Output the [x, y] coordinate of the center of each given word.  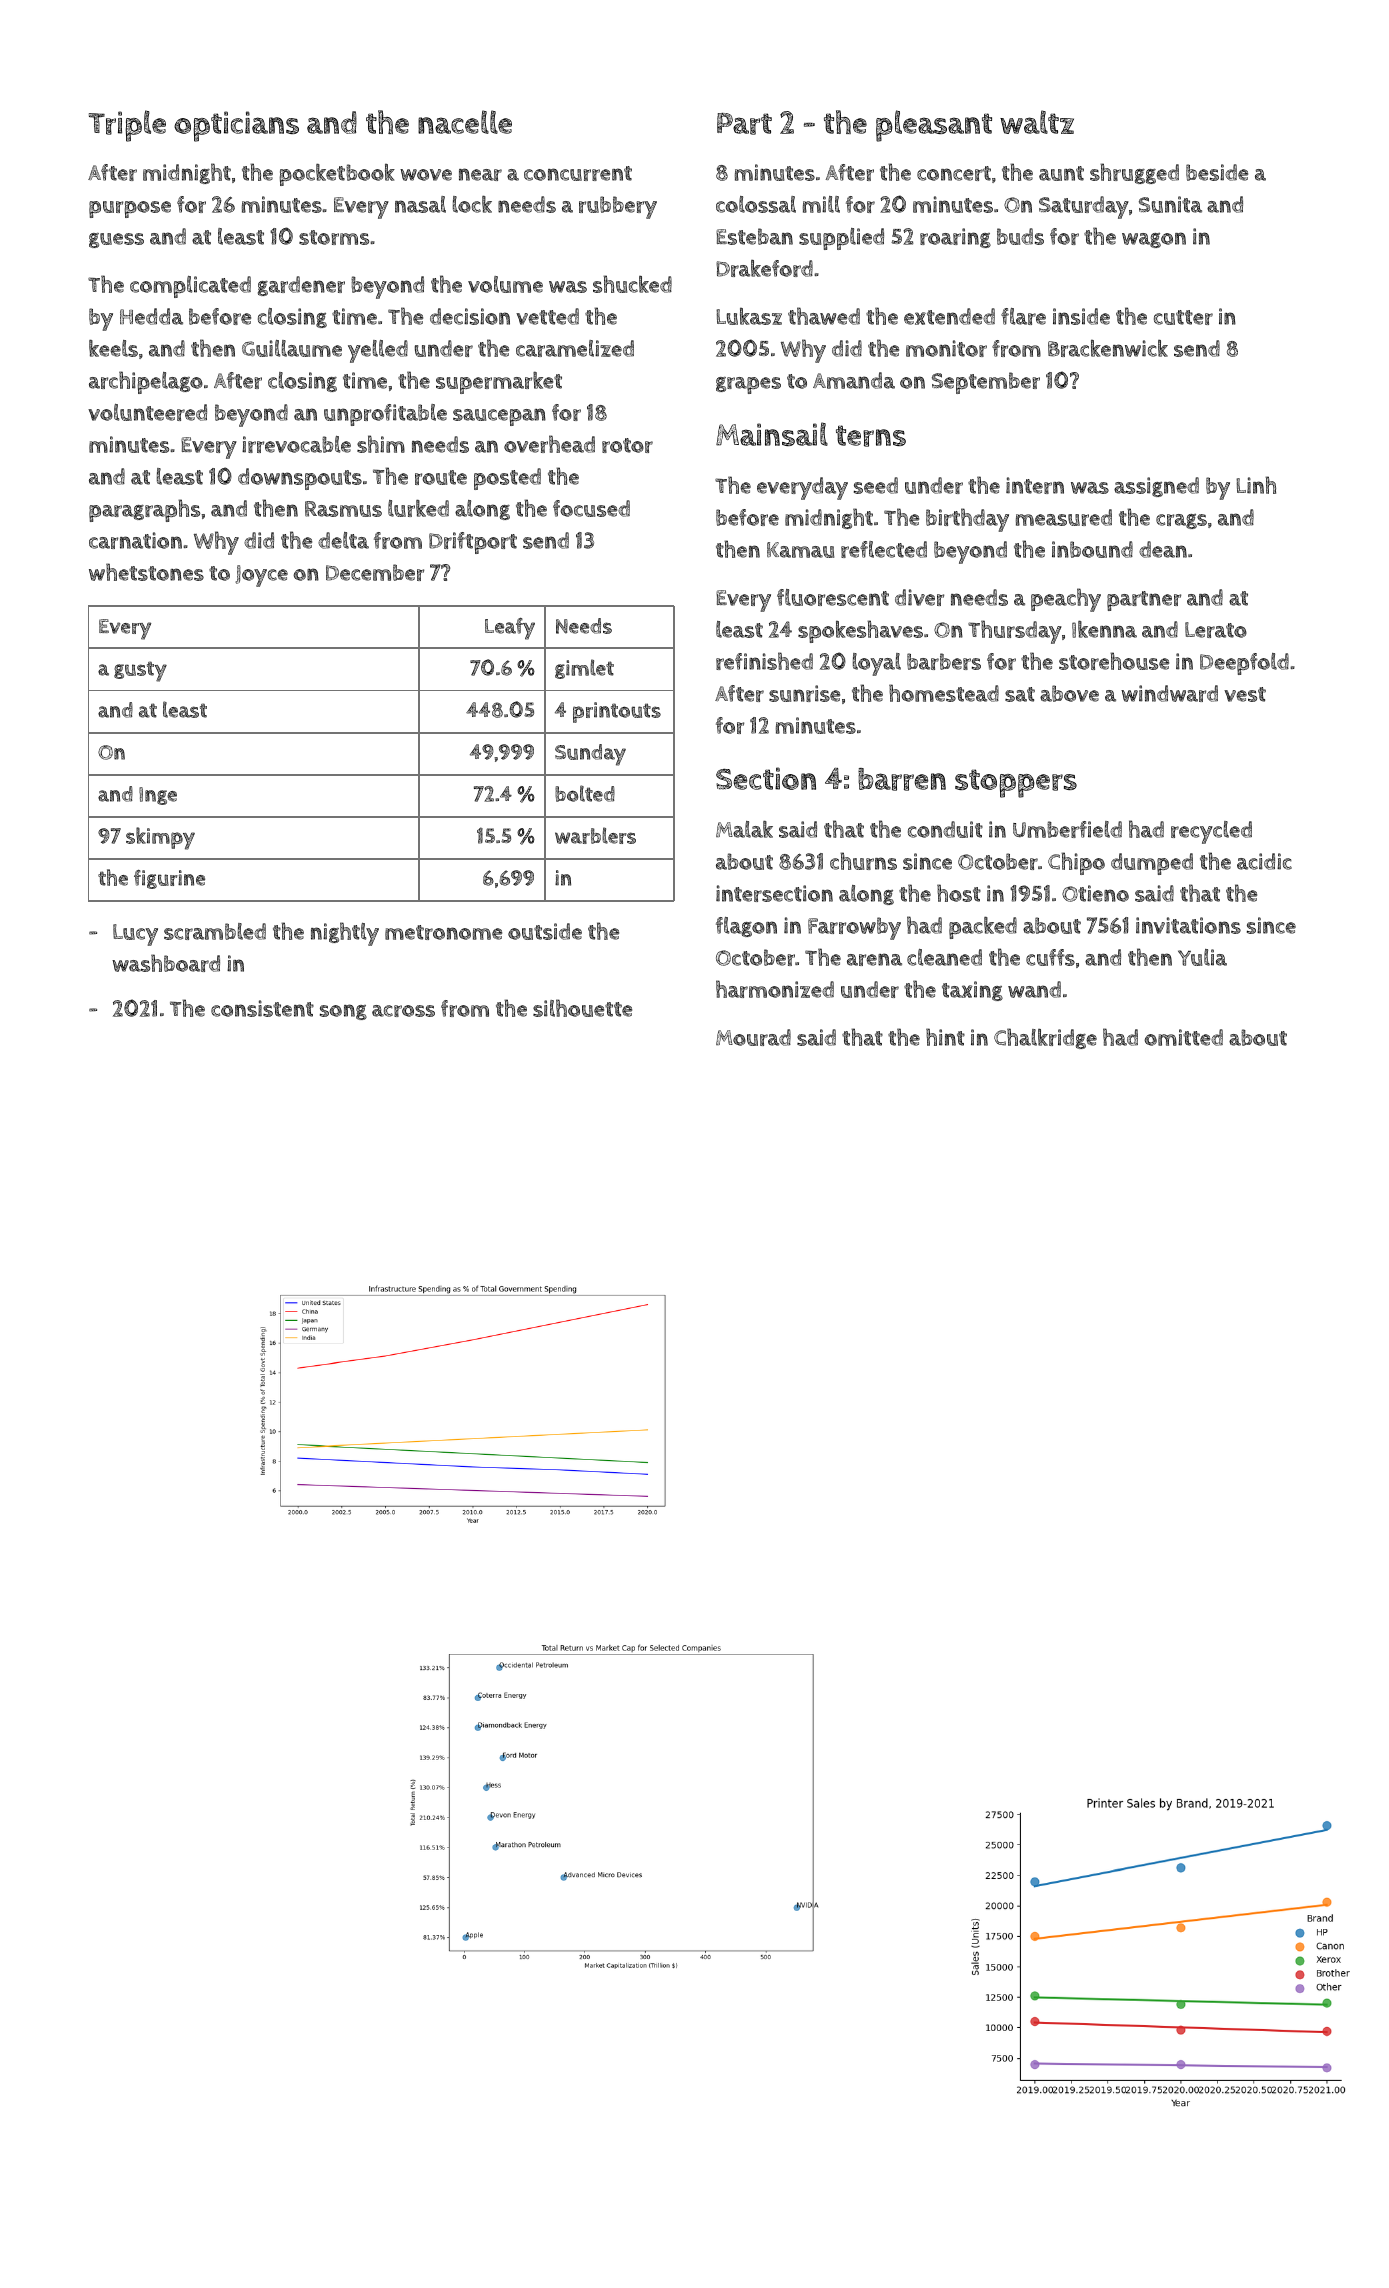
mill [821, 204]
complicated [190, 287]
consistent [262, 1008]
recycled [1211, 832]
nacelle [465, 122]
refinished [764, 661]
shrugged [1134, 173]
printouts [617, 712]
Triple [127, 126]
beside [1217, 172]
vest [1245, 694]
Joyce [261, 576]
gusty [140, 671]
